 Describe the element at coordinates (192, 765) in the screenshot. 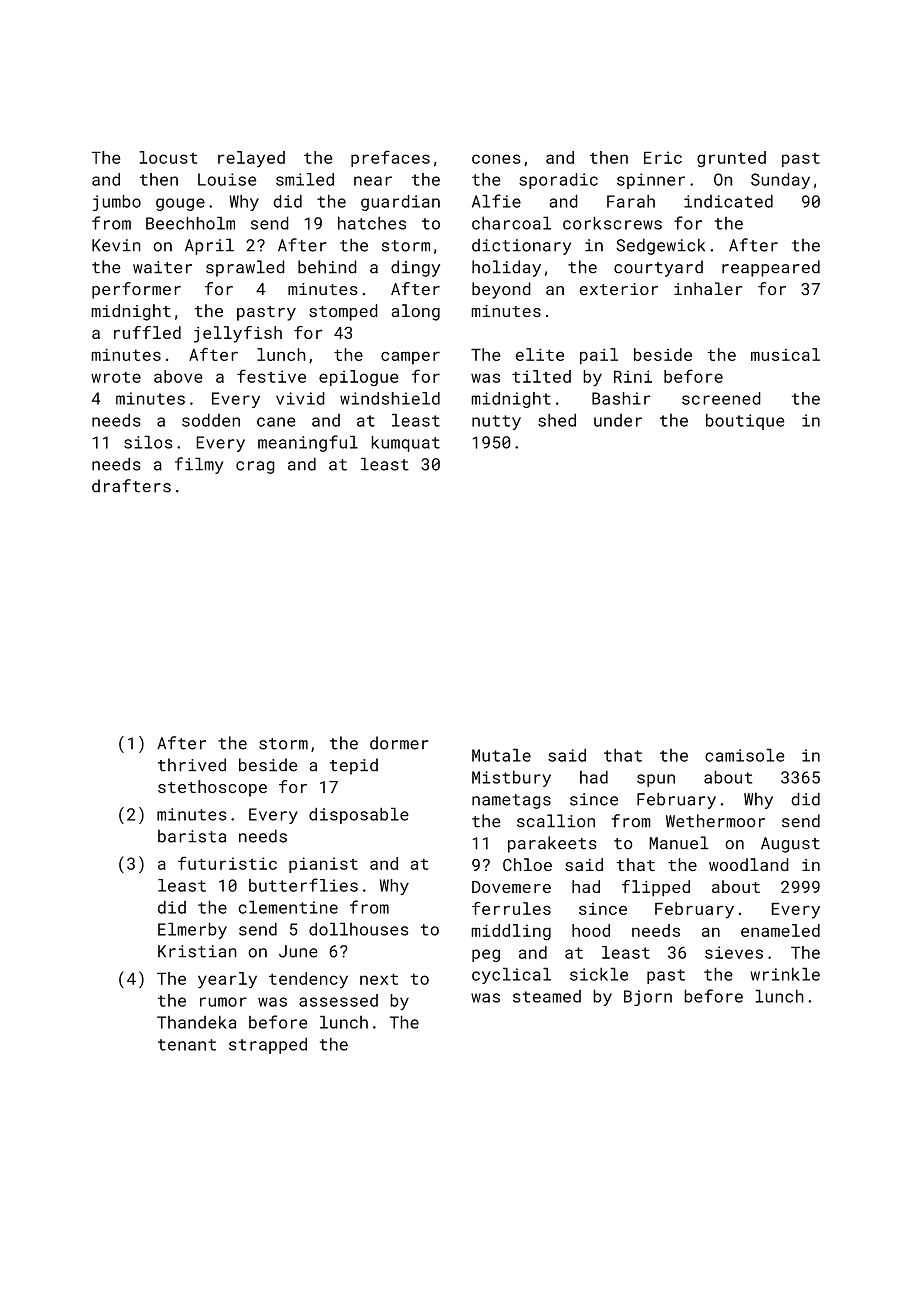

I see `thrived` at that location.
